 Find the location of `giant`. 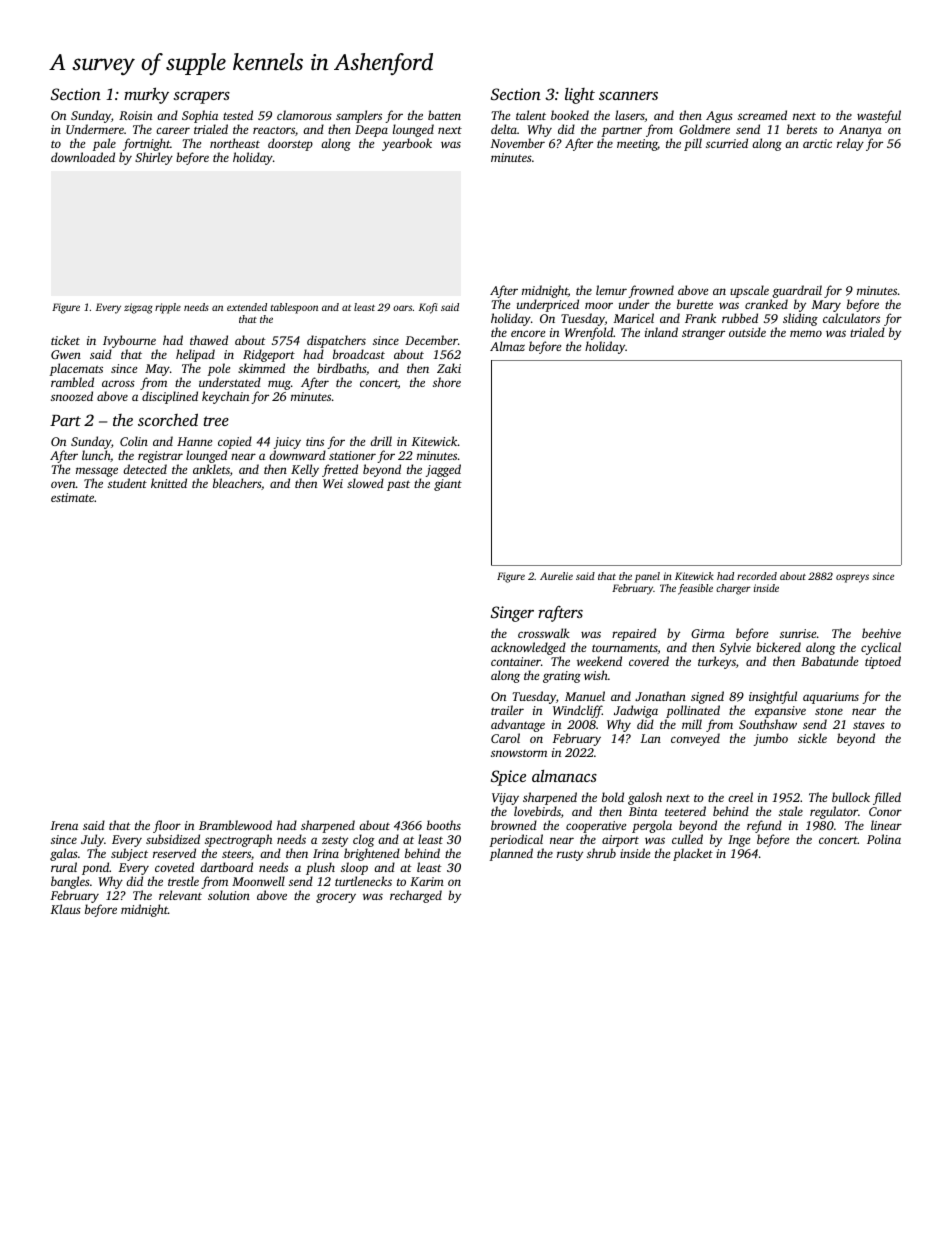

giant is located at coordinates (448, 485).
